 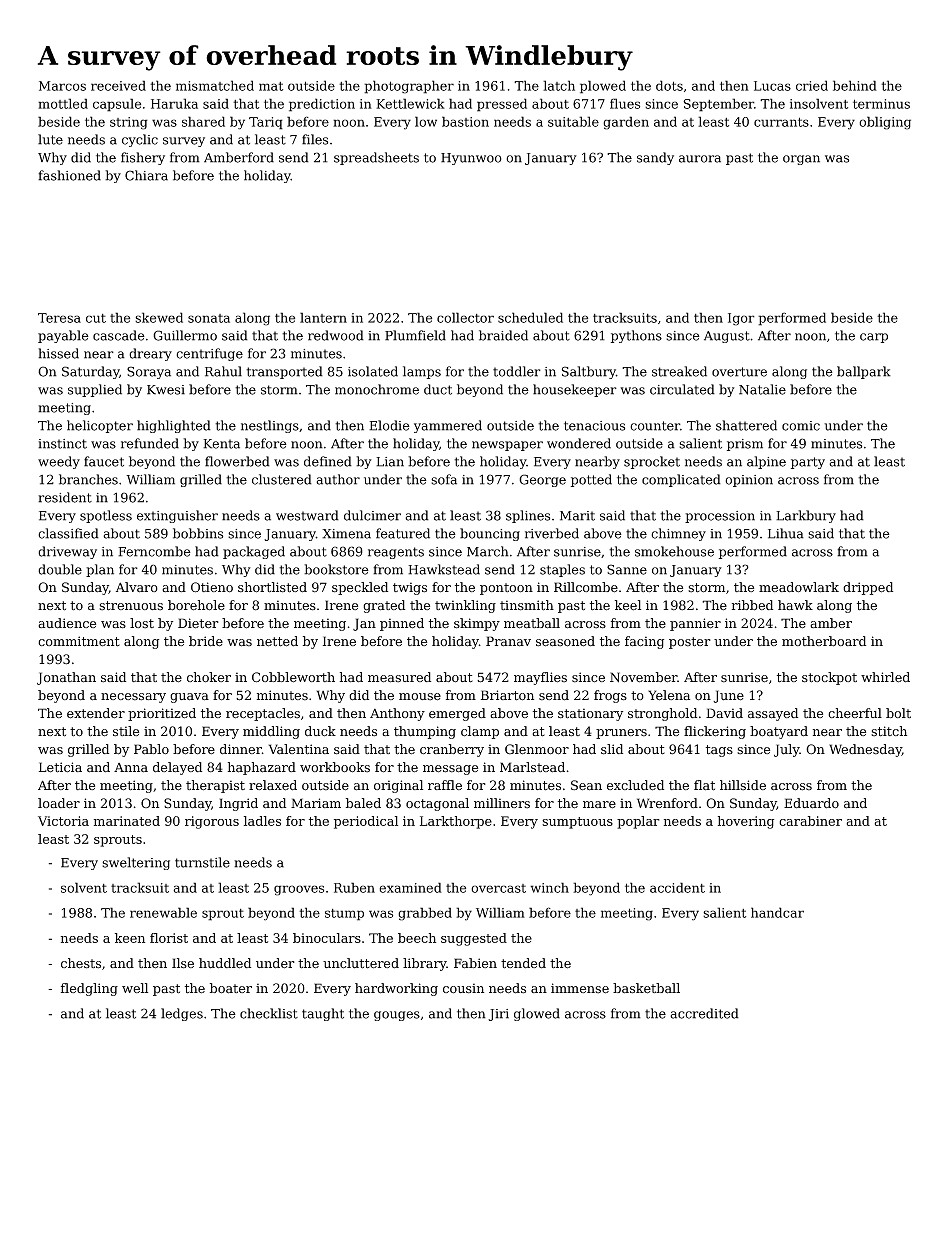 I want to click on dripped, so click(x=868, y=588).
